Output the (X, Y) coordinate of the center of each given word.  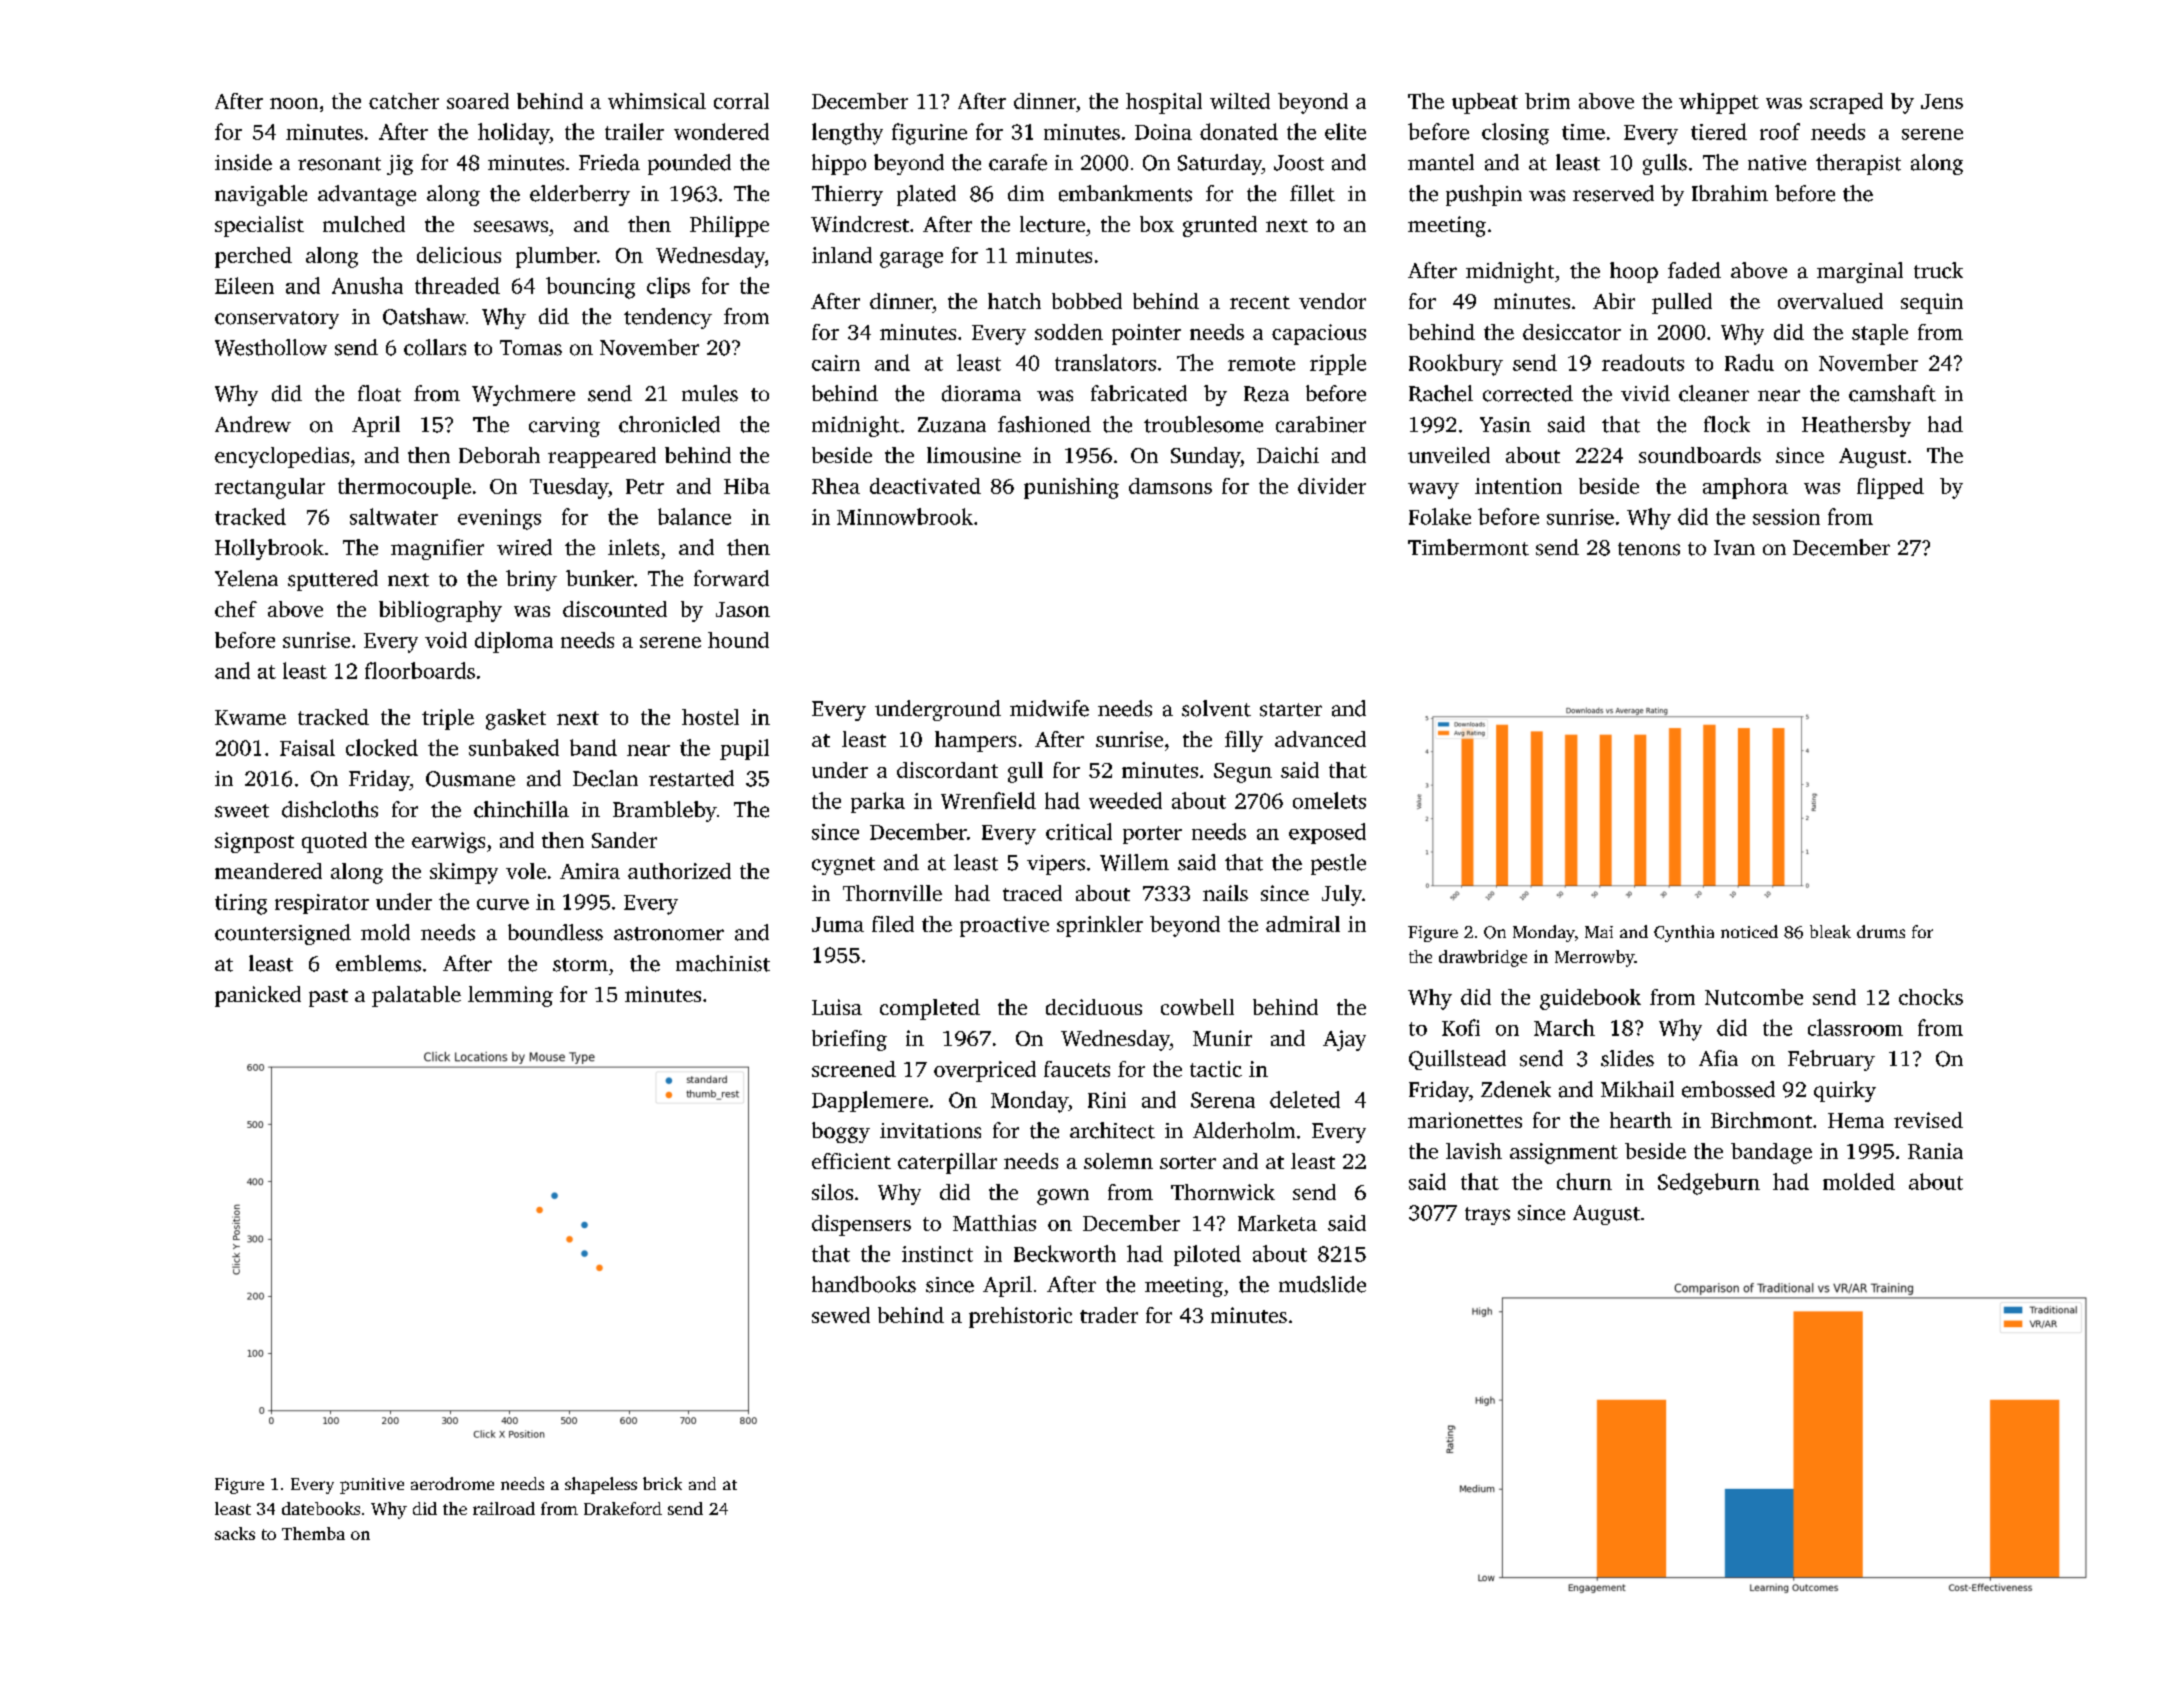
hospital (1164, 103)
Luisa (837, 1007)
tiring (241, 904)
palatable (416, 996)
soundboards (1700, 455)
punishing (1071, 488)
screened (854, 1069)
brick (662, 1483)
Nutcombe (1754, 997)
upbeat (1485, 103)
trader (1109, 1315)
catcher (404, 101)
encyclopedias (282, 457)
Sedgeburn (1709, 1184)
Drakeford (623, 1508)
